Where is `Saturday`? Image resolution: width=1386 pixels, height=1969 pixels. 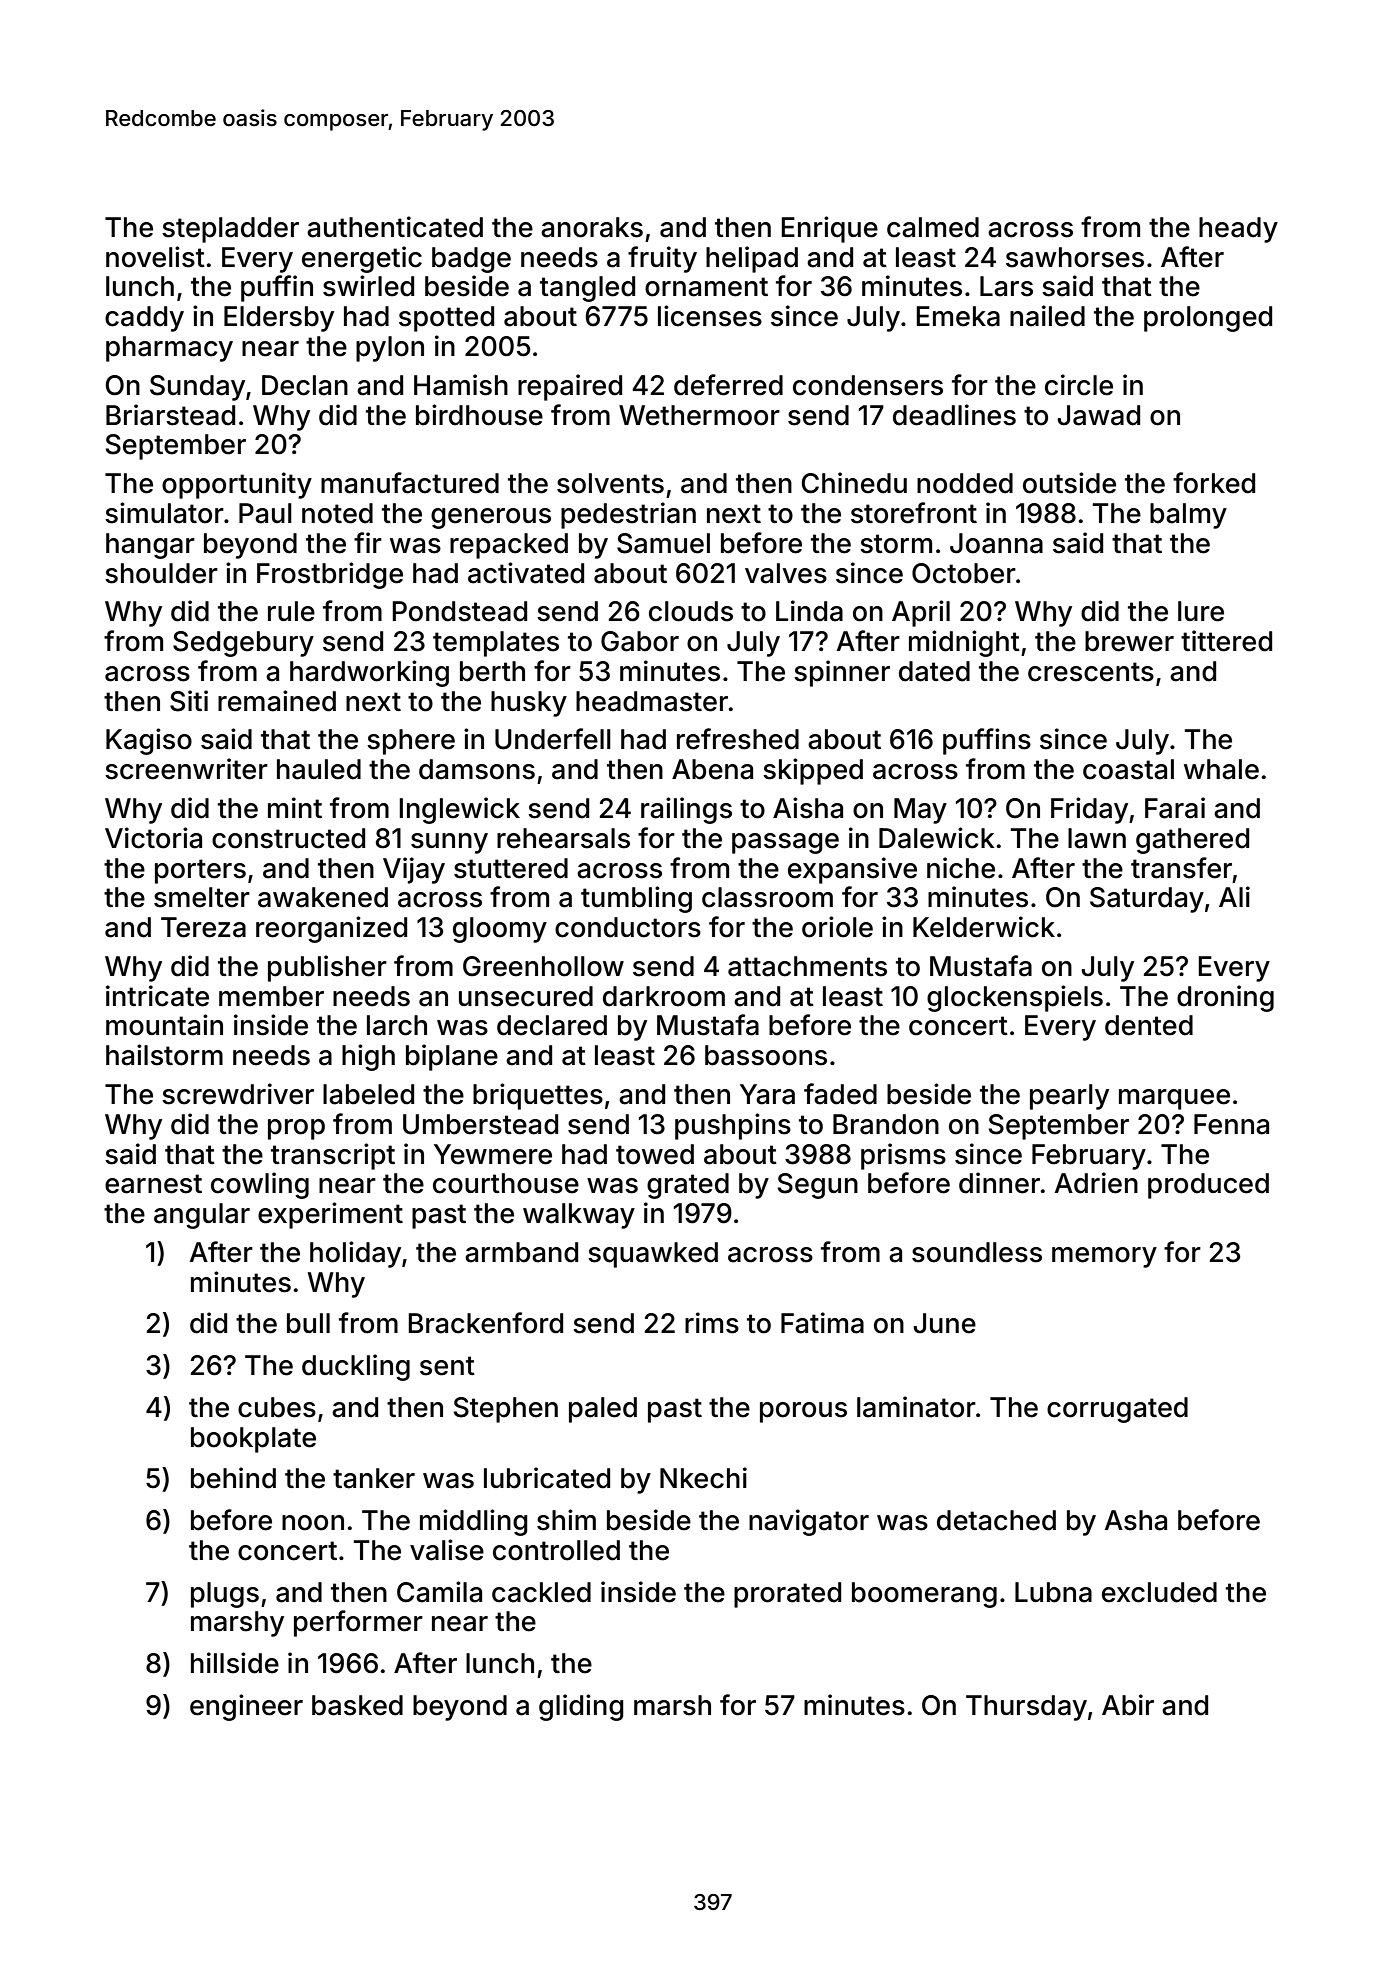
Saturday is located at coordinates (1147, 900).
